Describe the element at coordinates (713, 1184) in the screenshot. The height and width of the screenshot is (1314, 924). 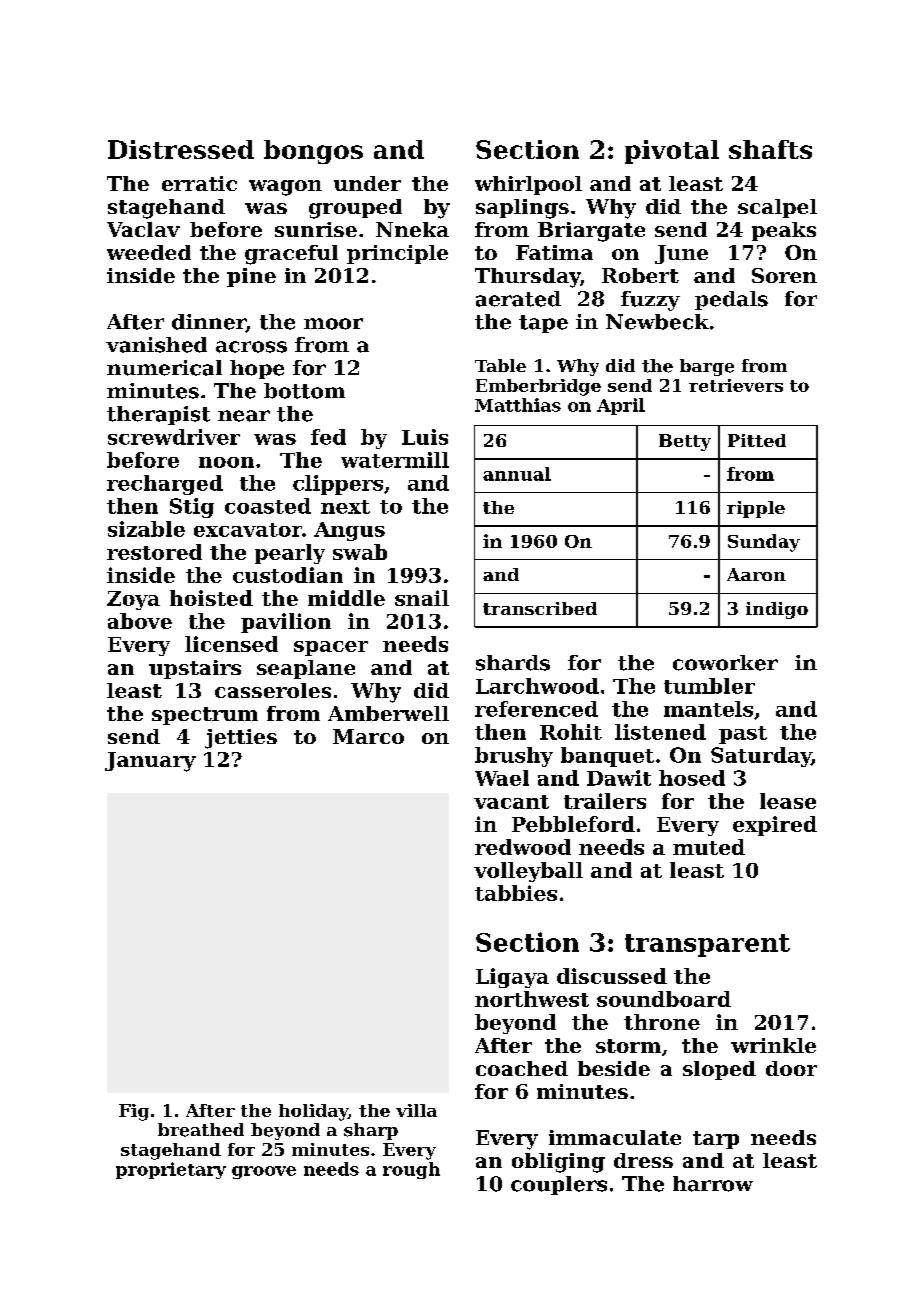
I see `harrow` at that location.
